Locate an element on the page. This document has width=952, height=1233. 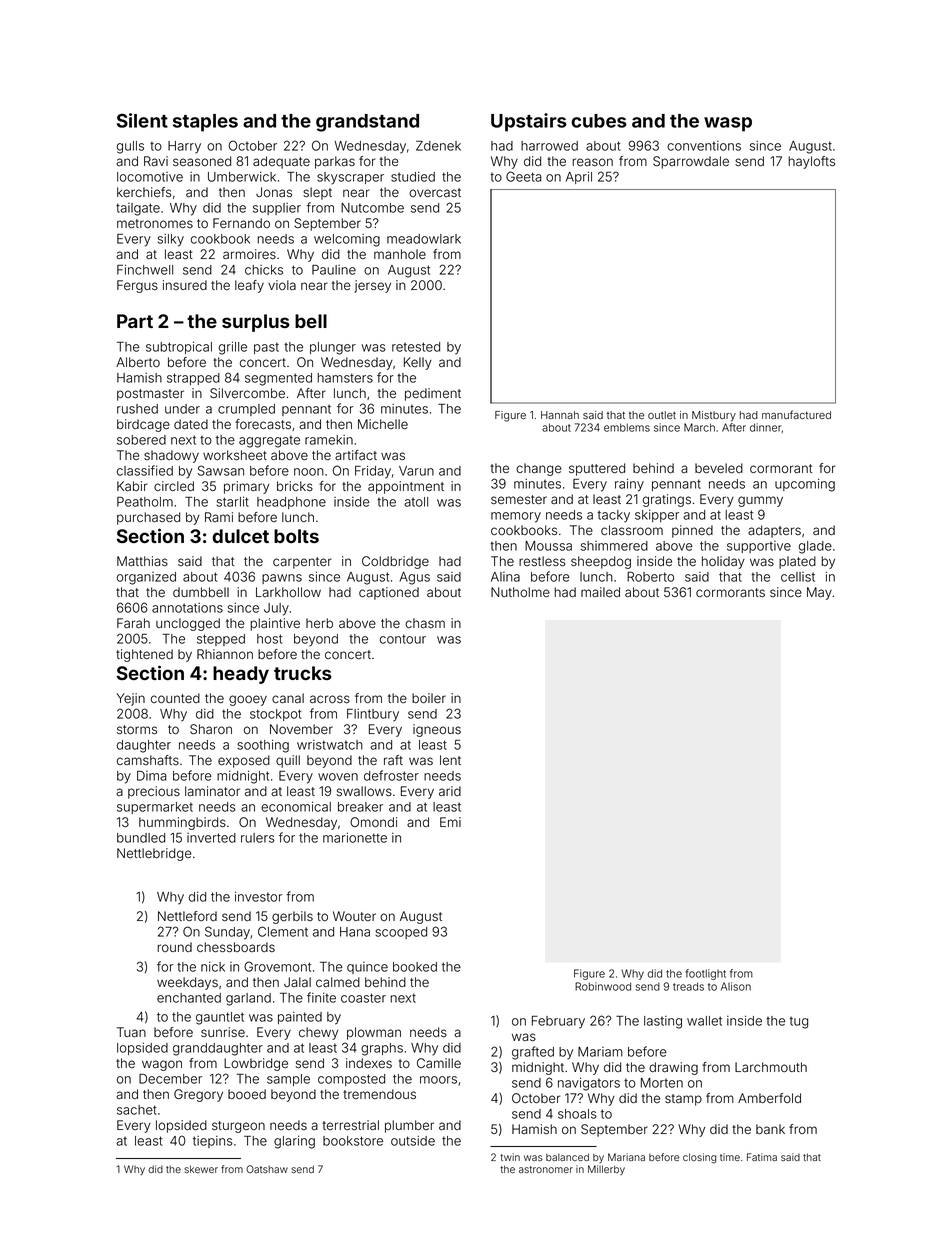
scooped is located at coordinates (401, 933).
